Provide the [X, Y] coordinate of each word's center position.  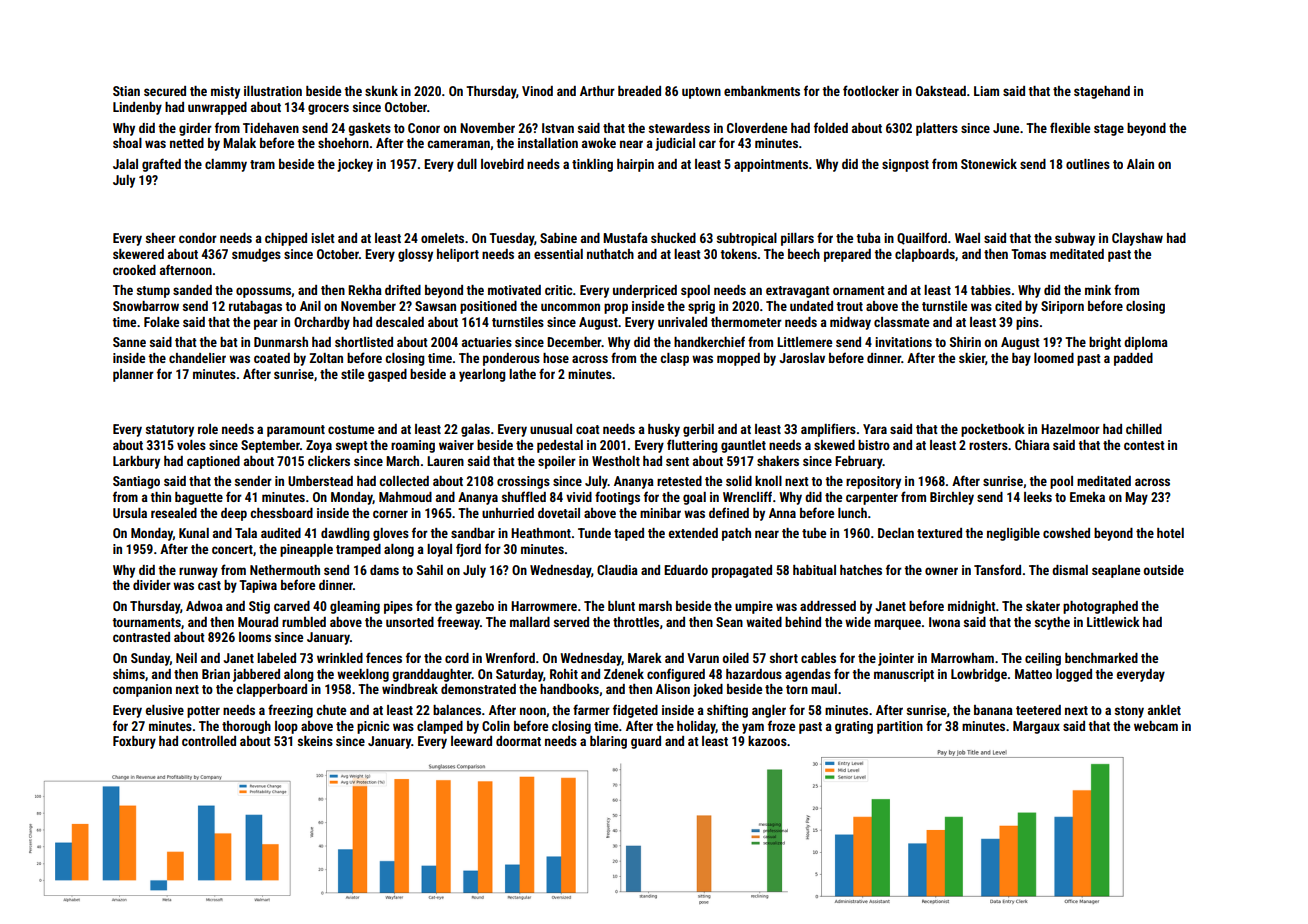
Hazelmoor [1070, 429]
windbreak [410, 689]
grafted [161, 165]
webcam [1156, 726]
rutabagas [255, 307]
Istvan [558, 128]
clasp [674, 359]
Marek [645, 658]
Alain [1140, 164]
